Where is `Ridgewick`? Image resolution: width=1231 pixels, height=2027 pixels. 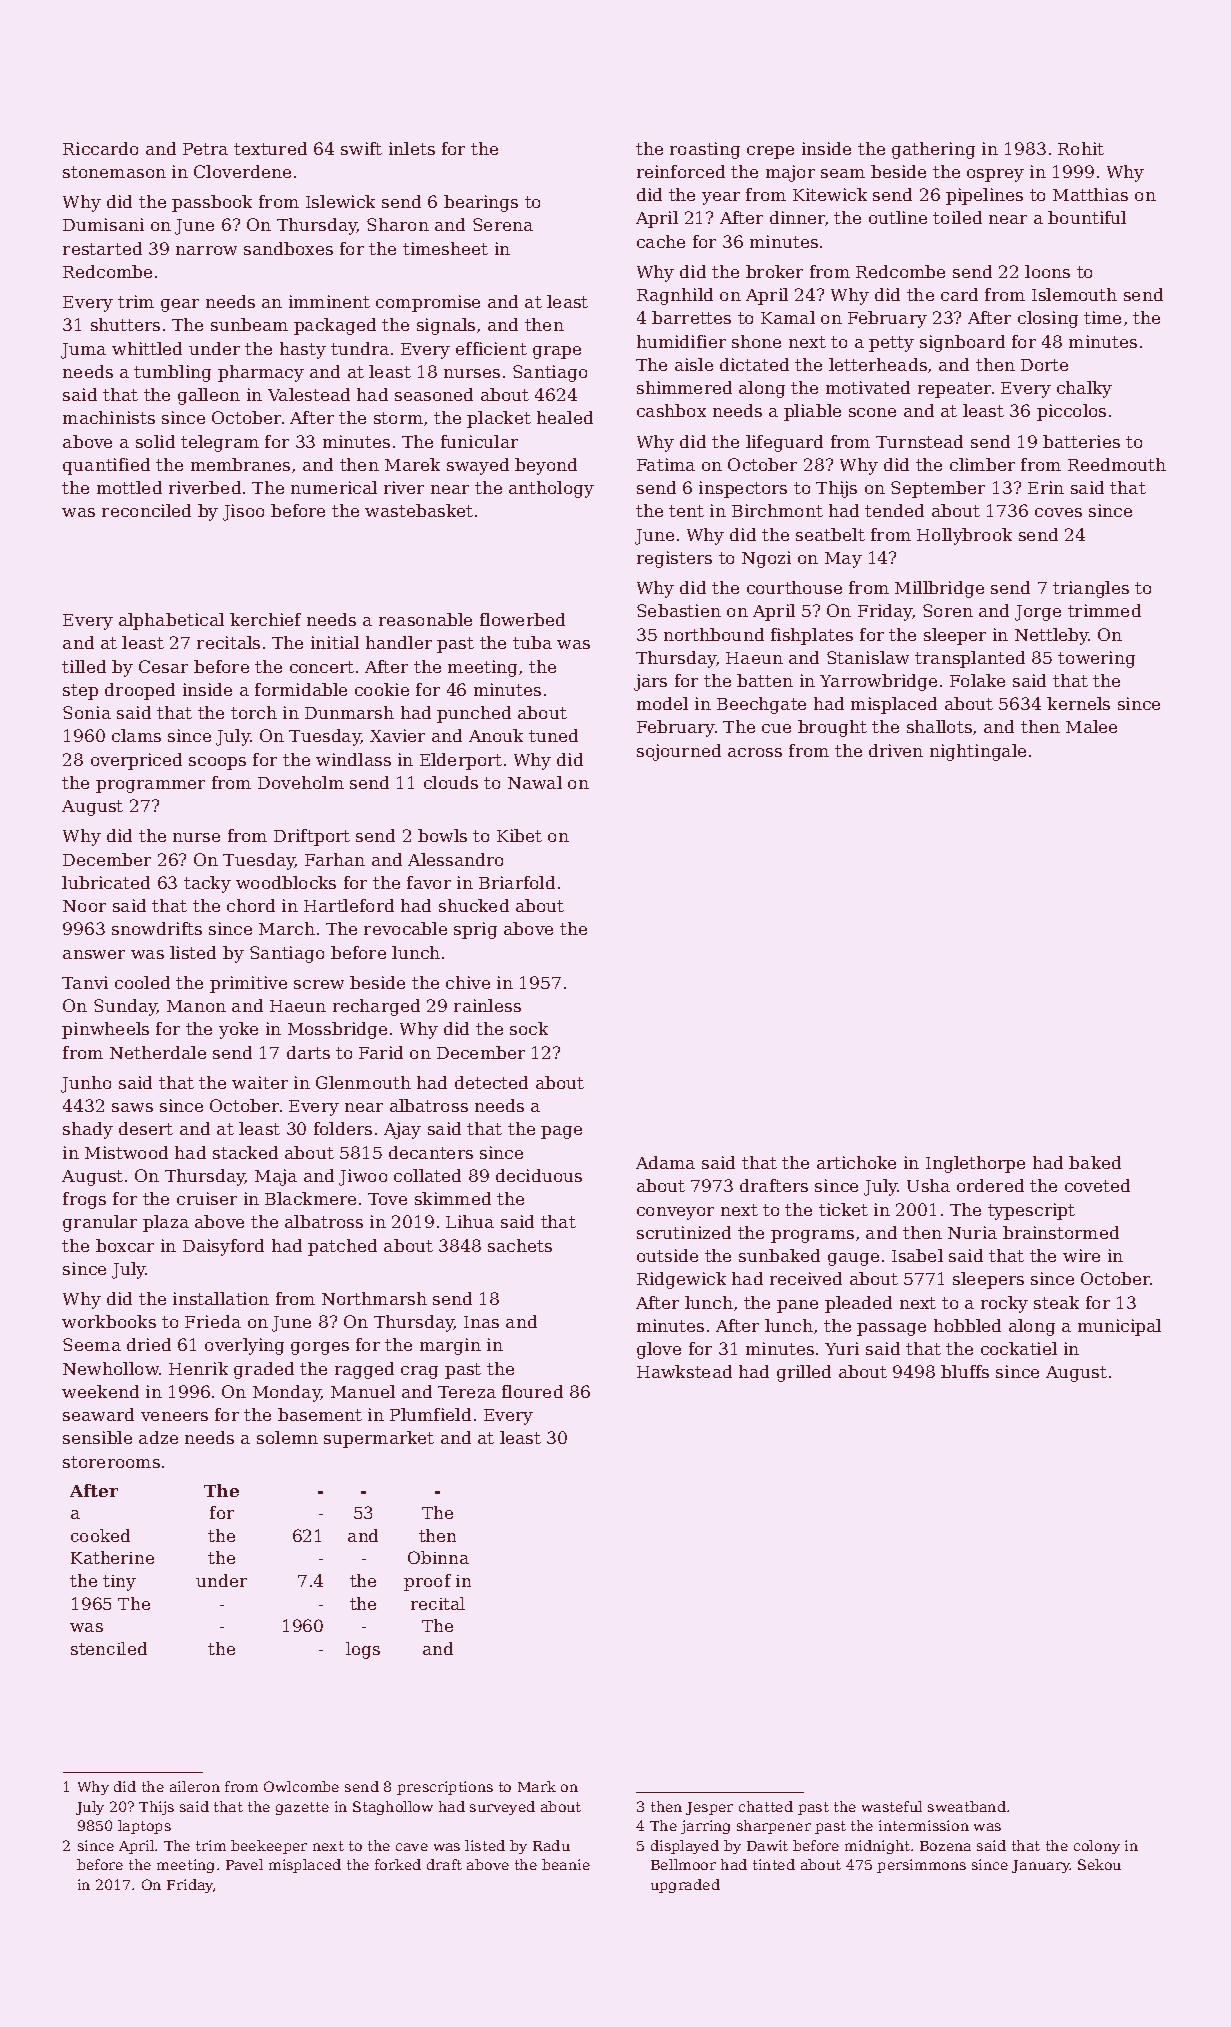
Ridgewick is located at coordinates (681, 1280).
